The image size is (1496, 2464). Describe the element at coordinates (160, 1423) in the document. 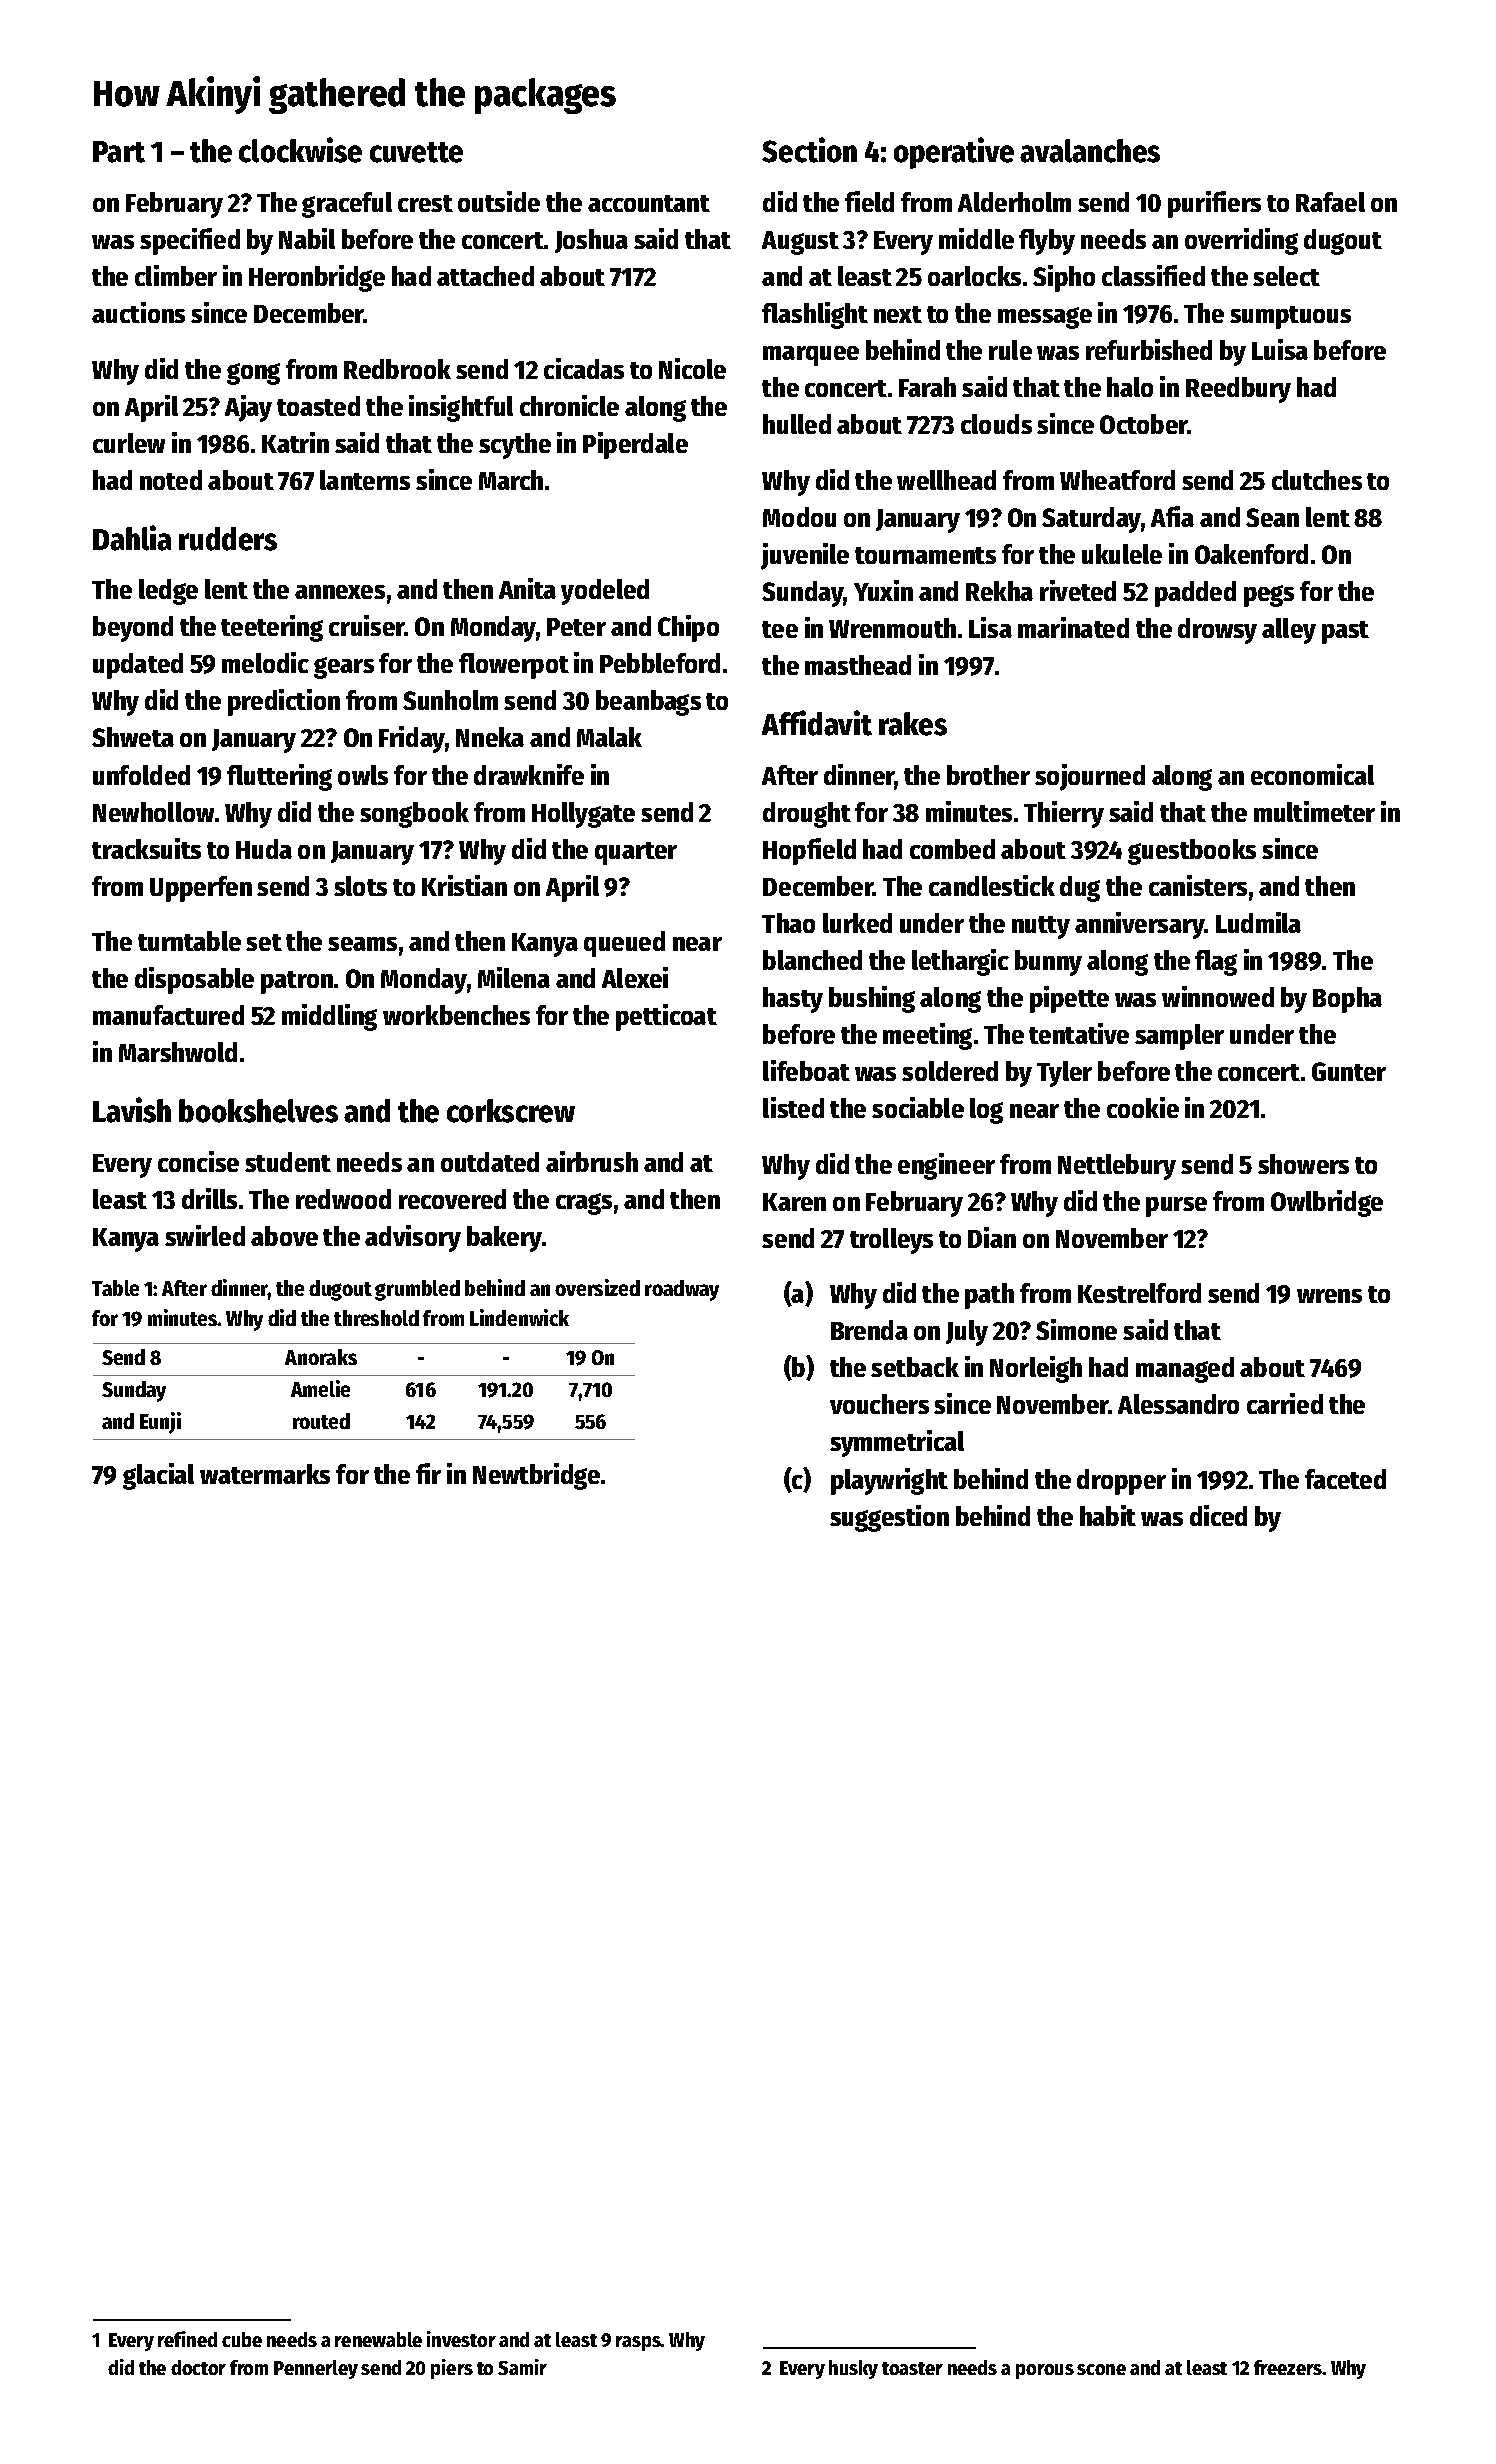

I see `Eunji` at that location.
